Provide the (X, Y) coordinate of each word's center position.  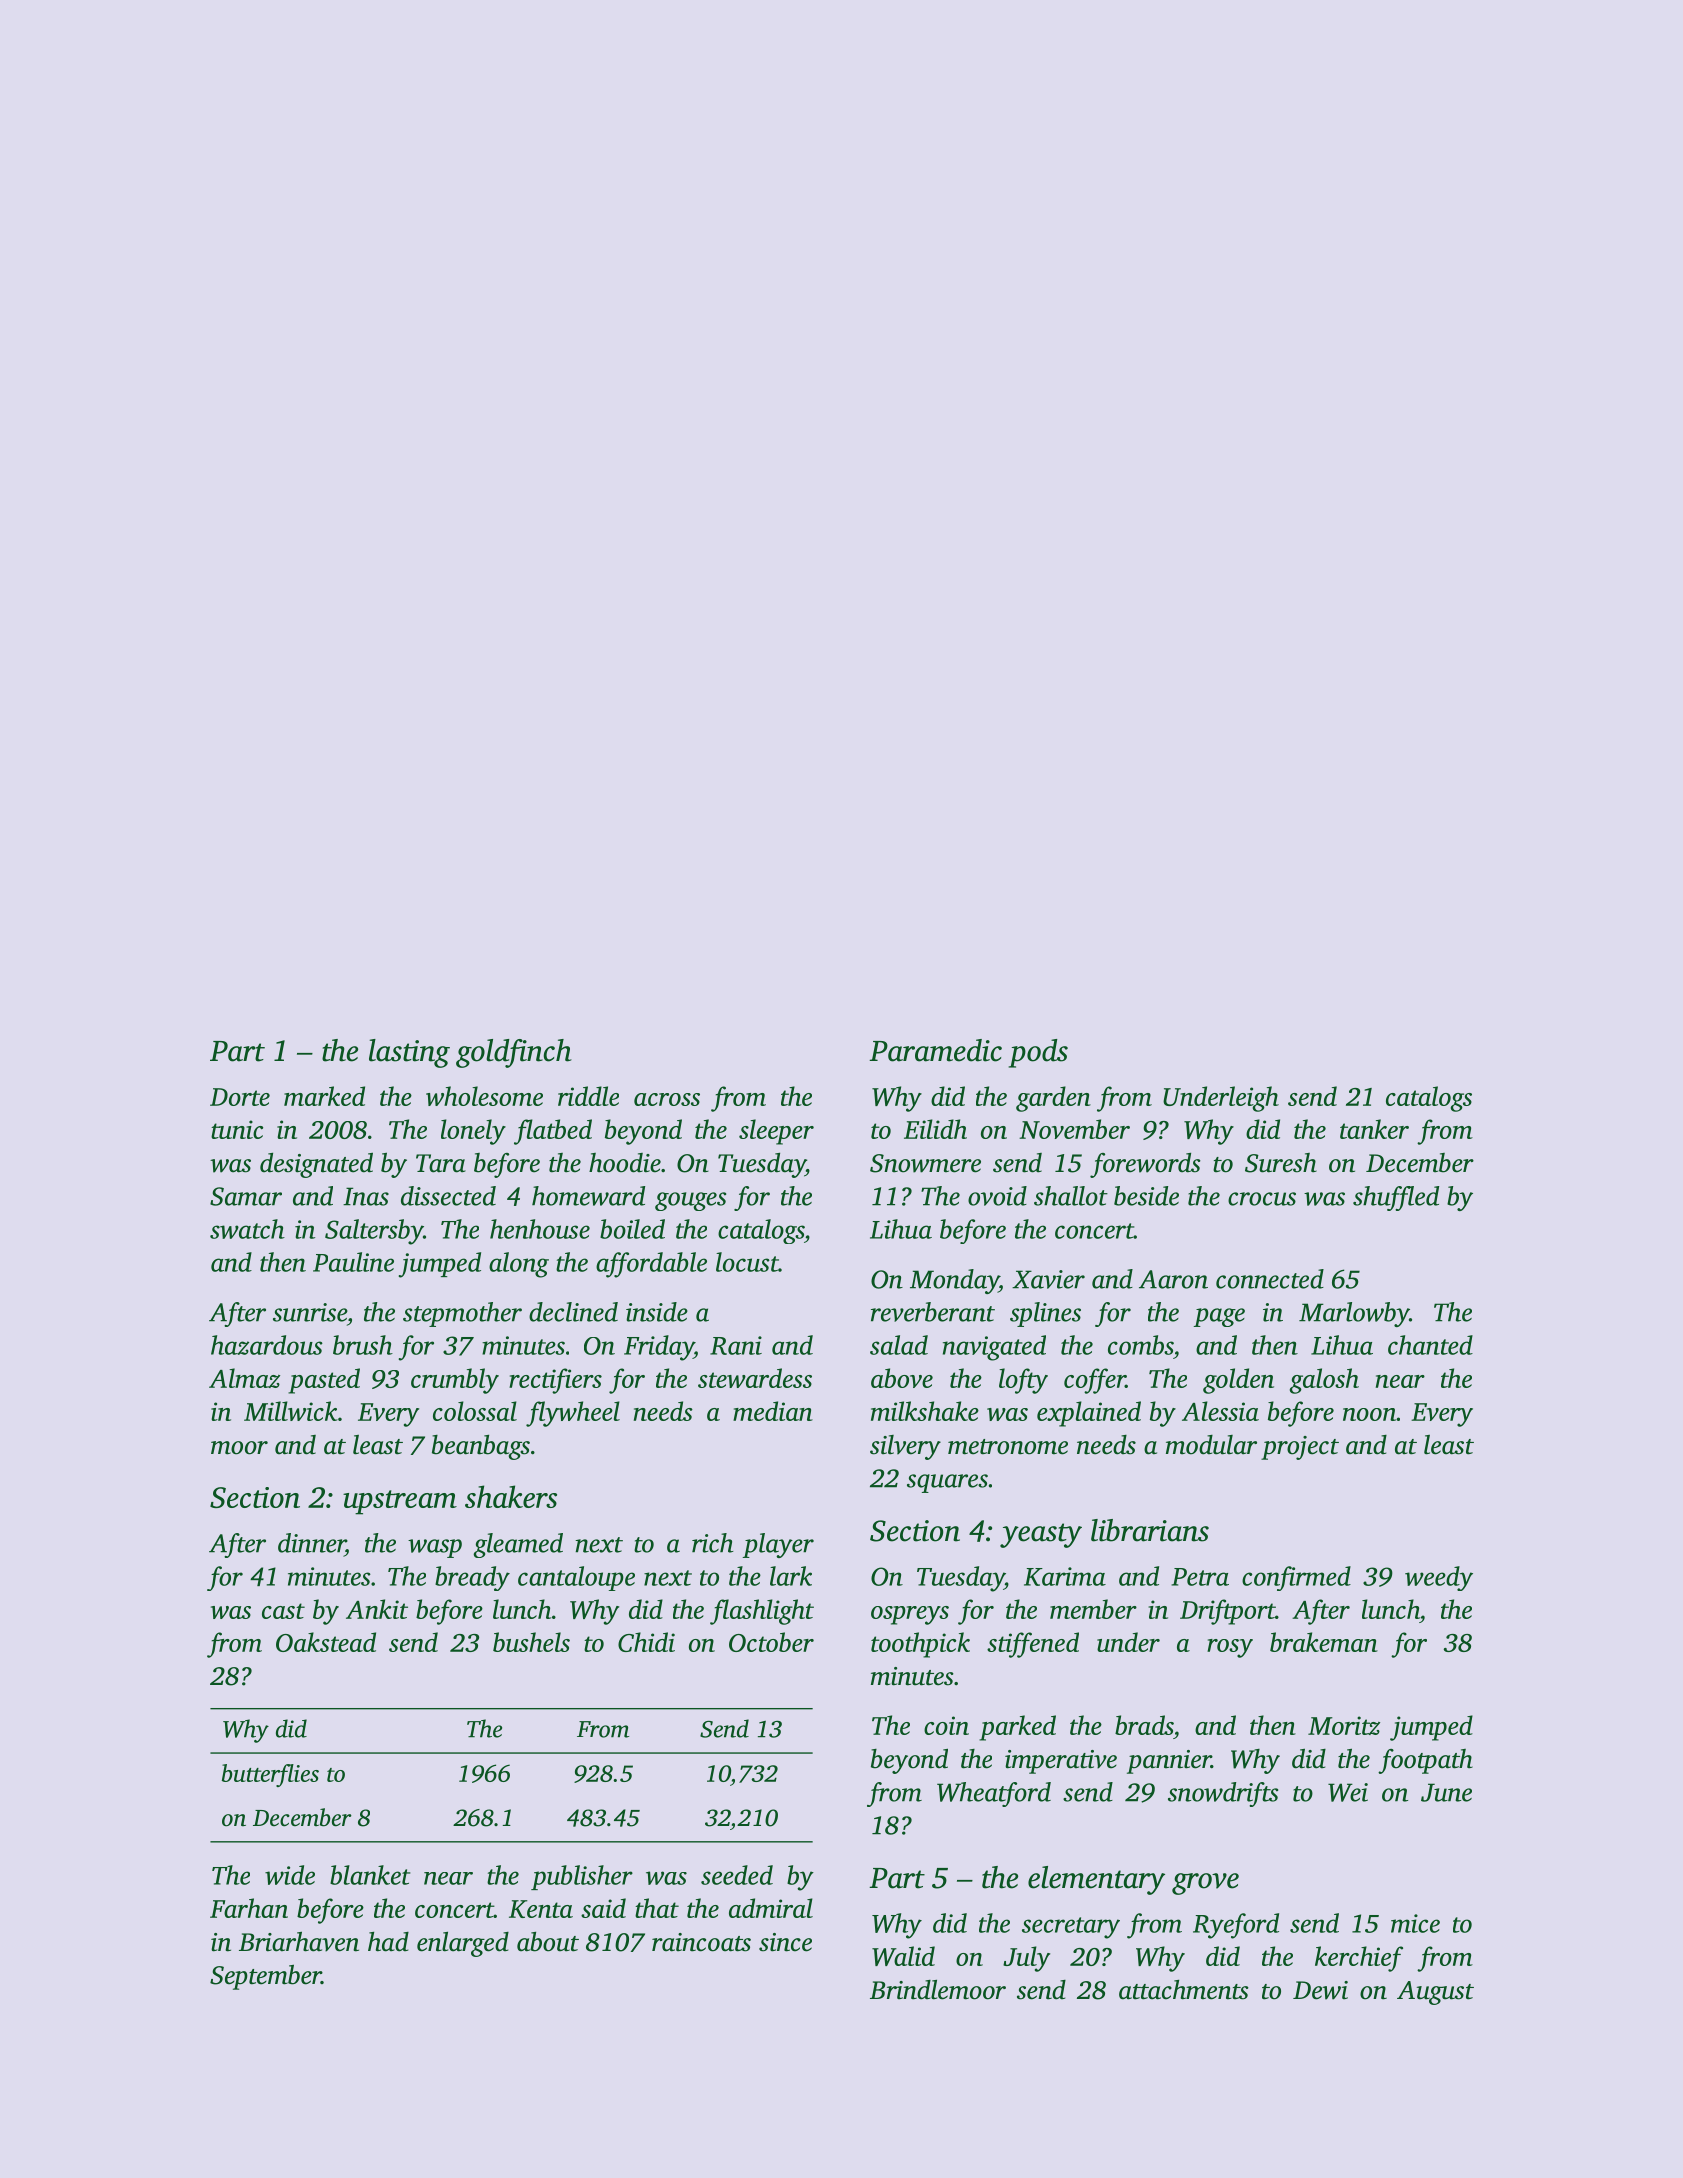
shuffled (1396, 1198)
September (265, 1977)
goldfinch (514, 1053)
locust (747, 1262)
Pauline (353, 1262)
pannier (1169, 1762)
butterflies (270, 1775)
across (667, 1099)
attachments (1184, 1990)
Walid (903, 1956)
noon (1370, 1414)
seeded (737, 1875)
